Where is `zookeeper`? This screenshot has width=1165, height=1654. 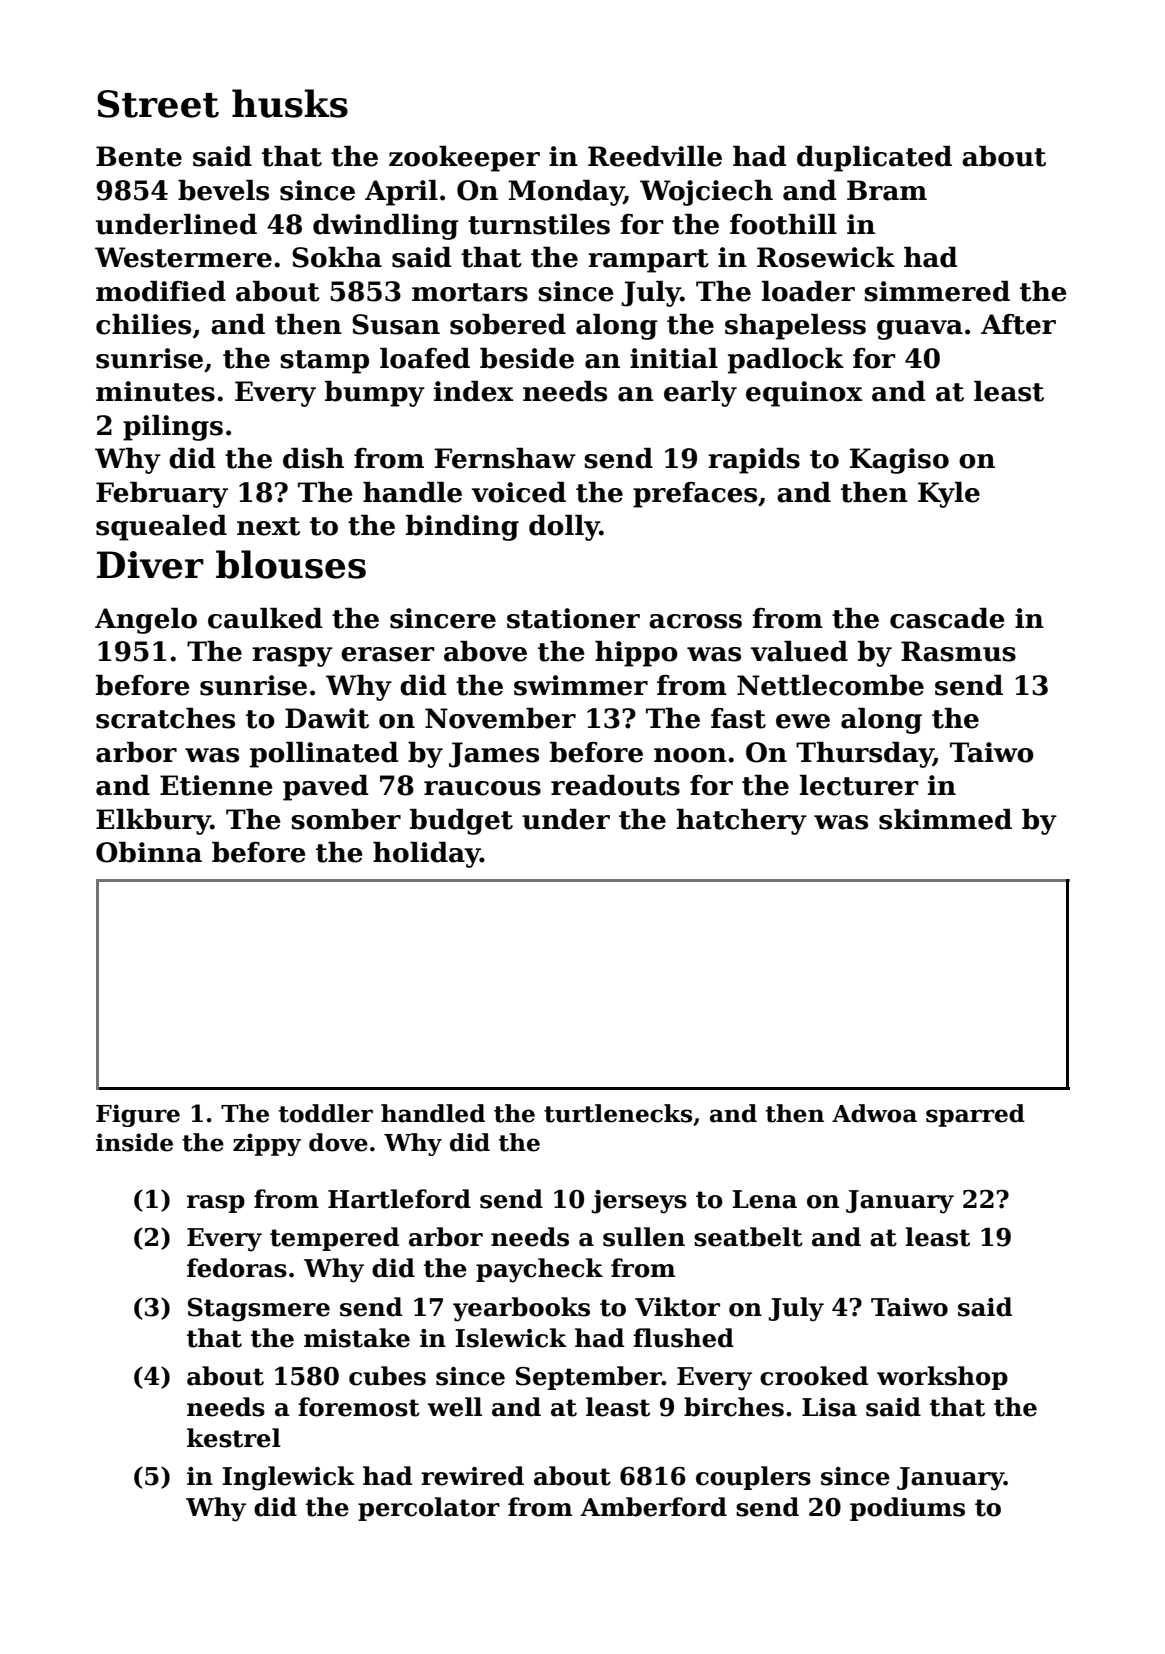 zookeeper is located at coordinates (464, 159).
